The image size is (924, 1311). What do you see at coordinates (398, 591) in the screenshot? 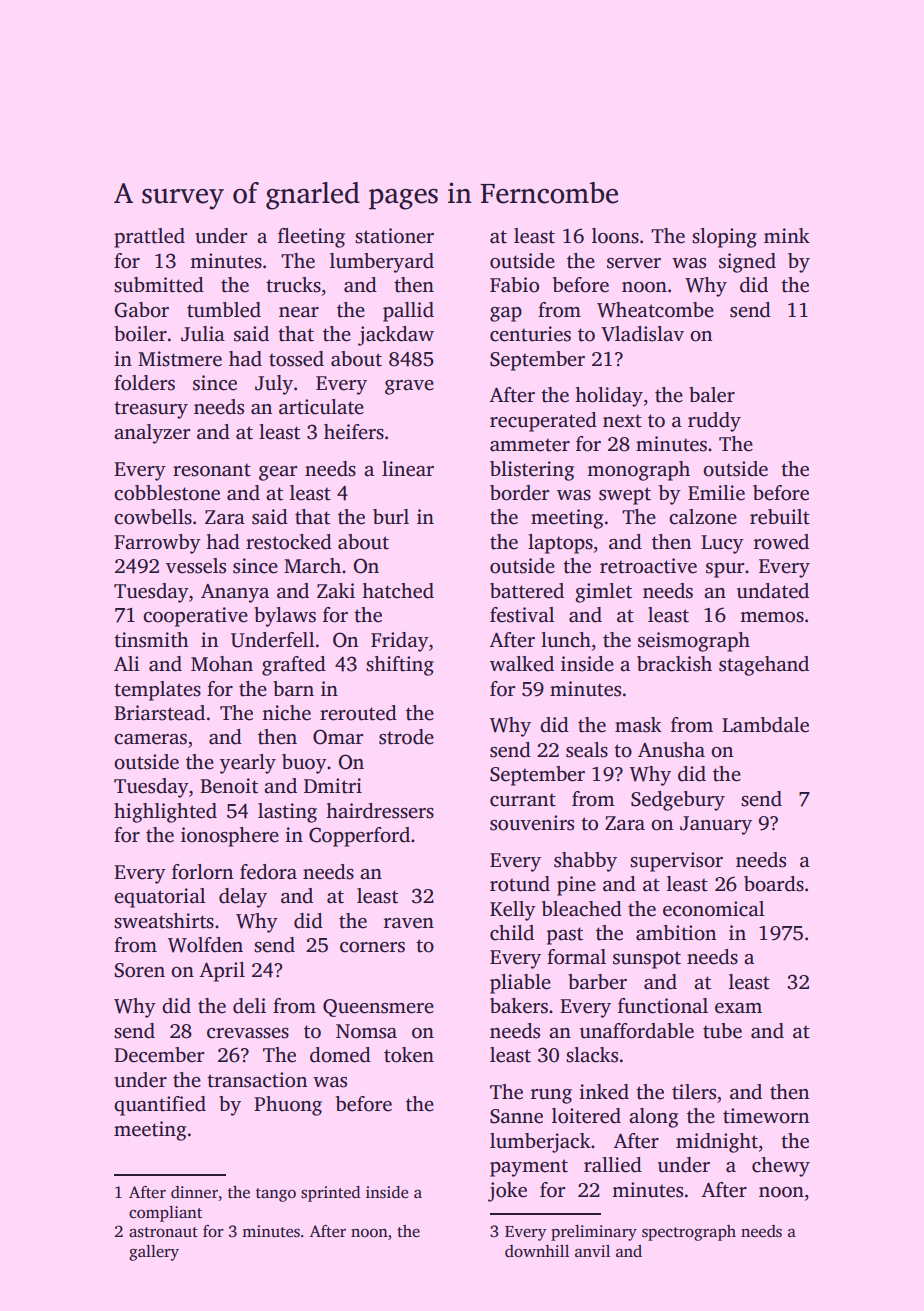
I see `hatched` at bounding box center [398, 591].
